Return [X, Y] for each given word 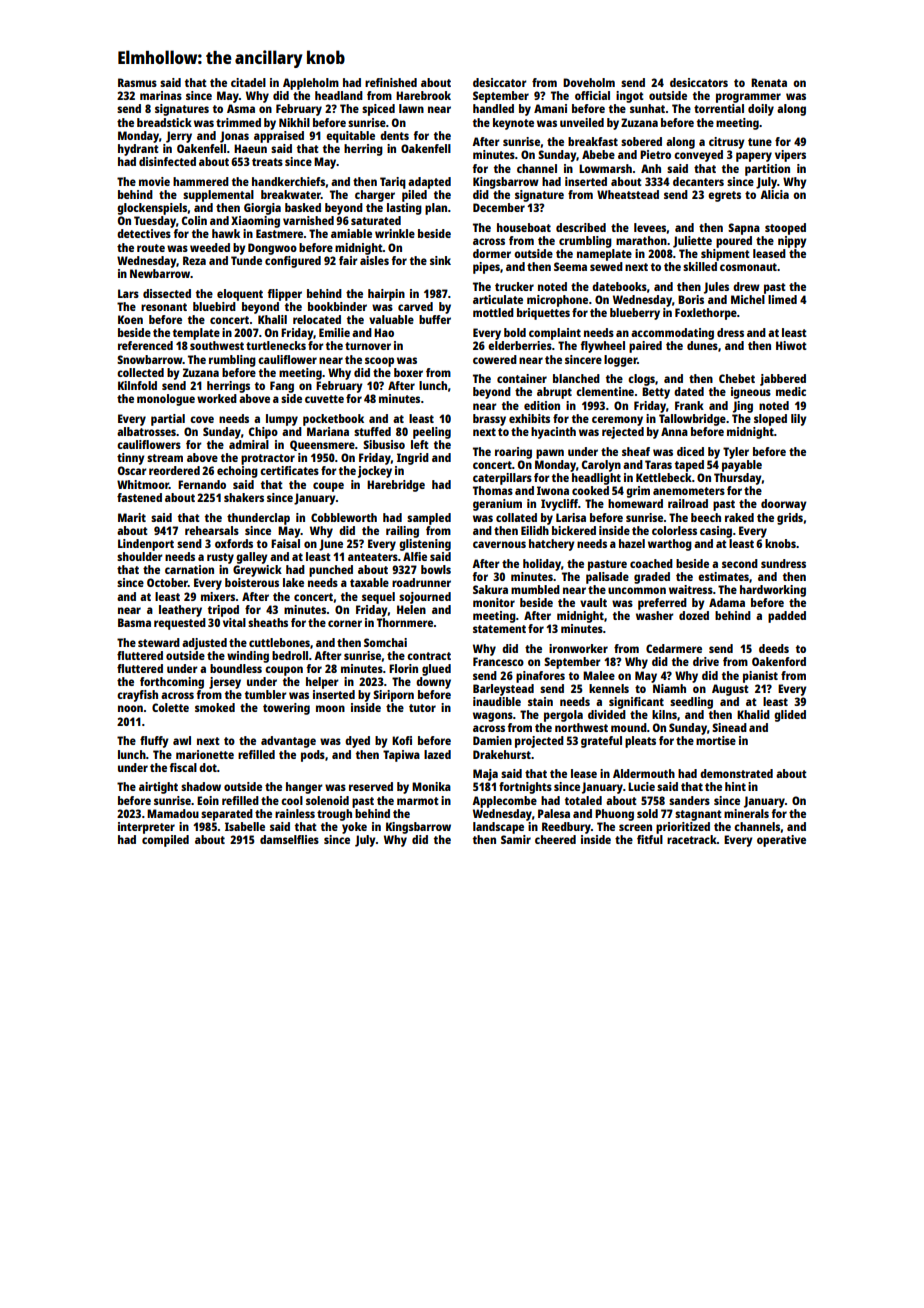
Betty [656, 393]
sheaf [636, 451]
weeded [210, 247]
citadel [248, 82]
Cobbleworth [344, 517]
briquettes [543, 314]
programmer [748, 98]
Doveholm [589, 82]
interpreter [146, 828]
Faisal [285, 543]
